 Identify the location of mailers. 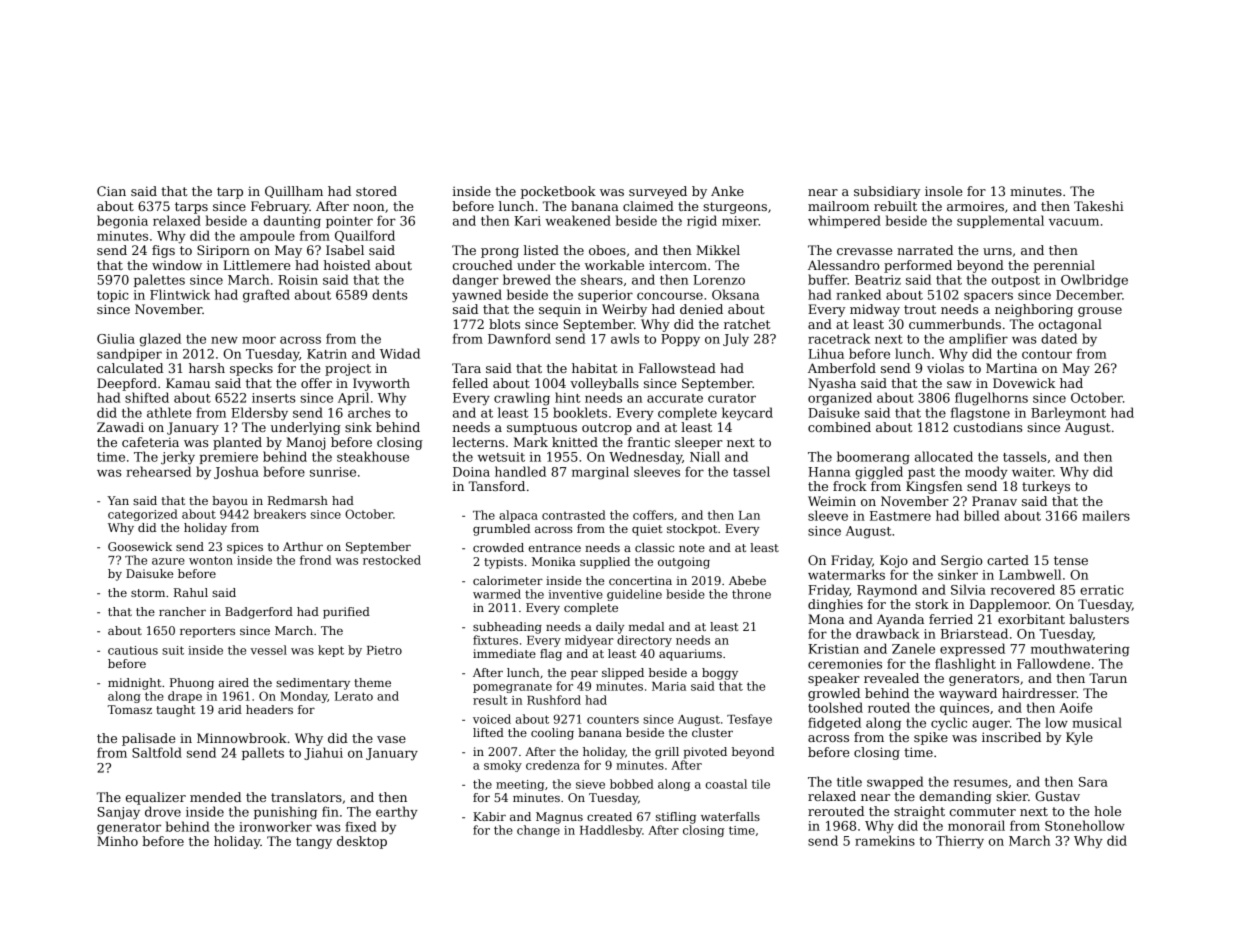
(1106, 515).
